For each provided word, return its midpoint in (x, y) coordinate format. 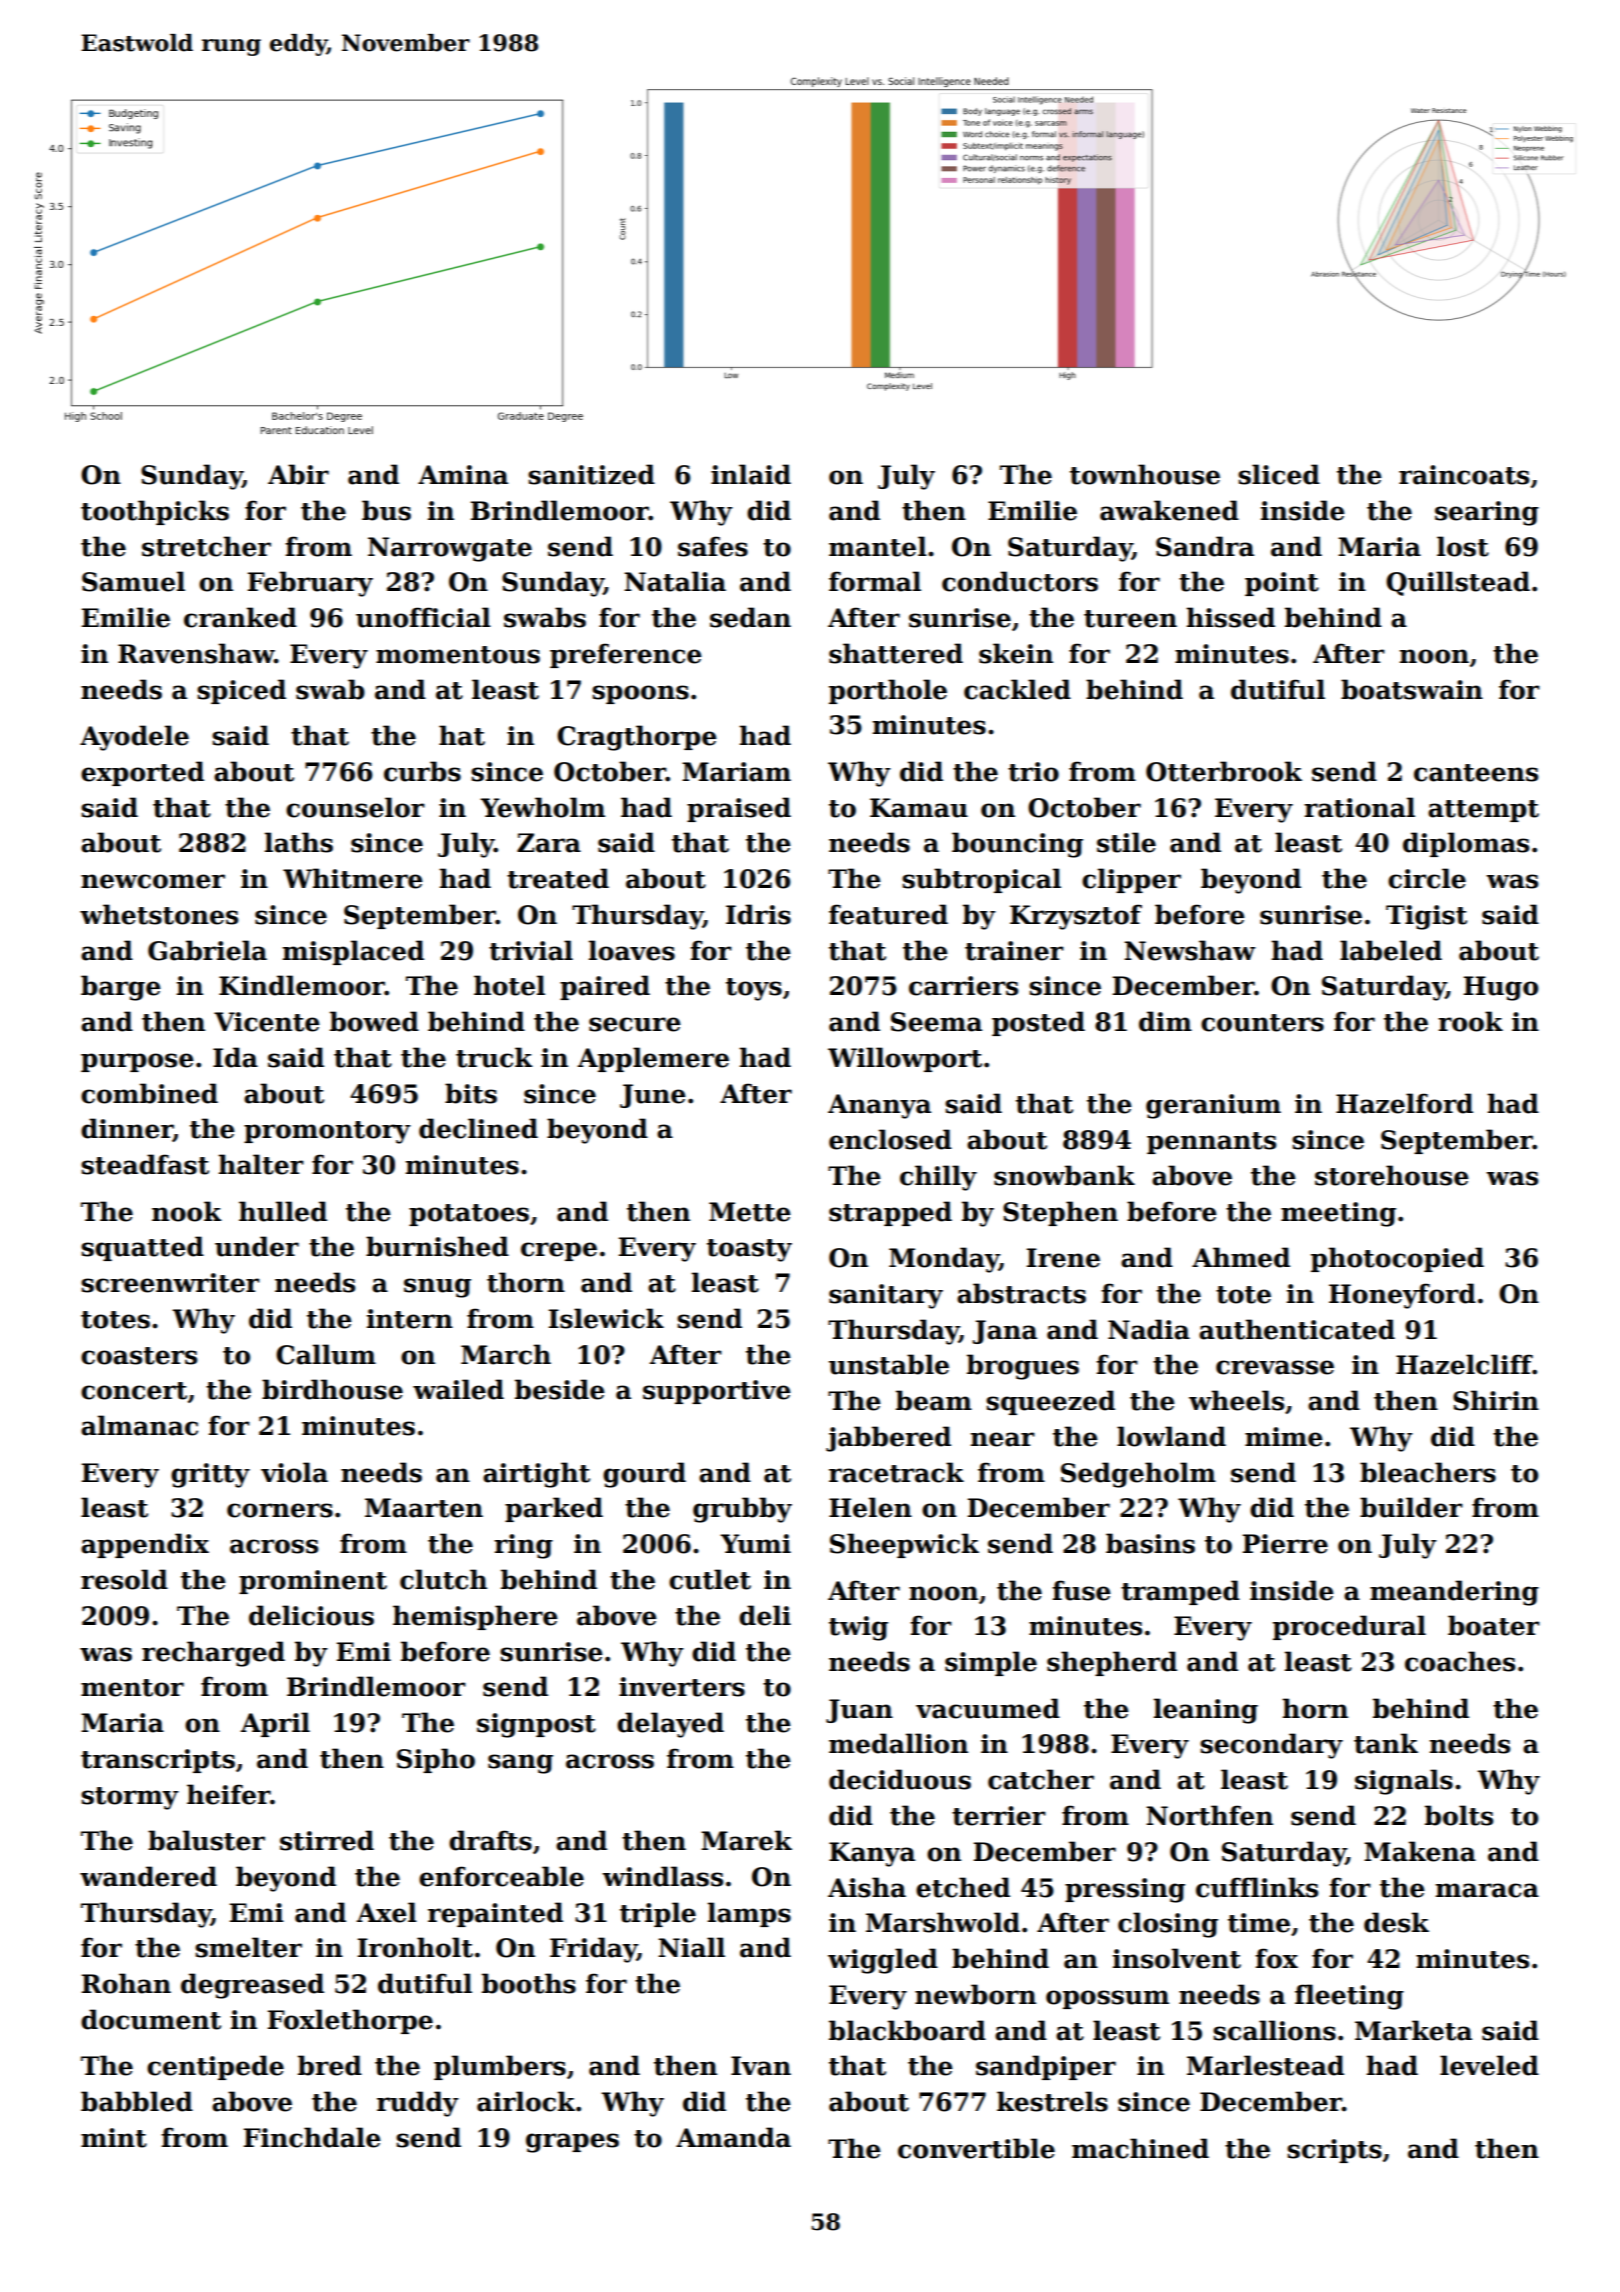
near (1003, 1439)
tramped (1180, 1592)
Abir (298, 474)
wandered (148, 1876)
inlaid (751, 474)
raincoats (1464, 475)
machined (1140, 2148)
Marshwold (943, 1922)
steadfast (145, 1164)
